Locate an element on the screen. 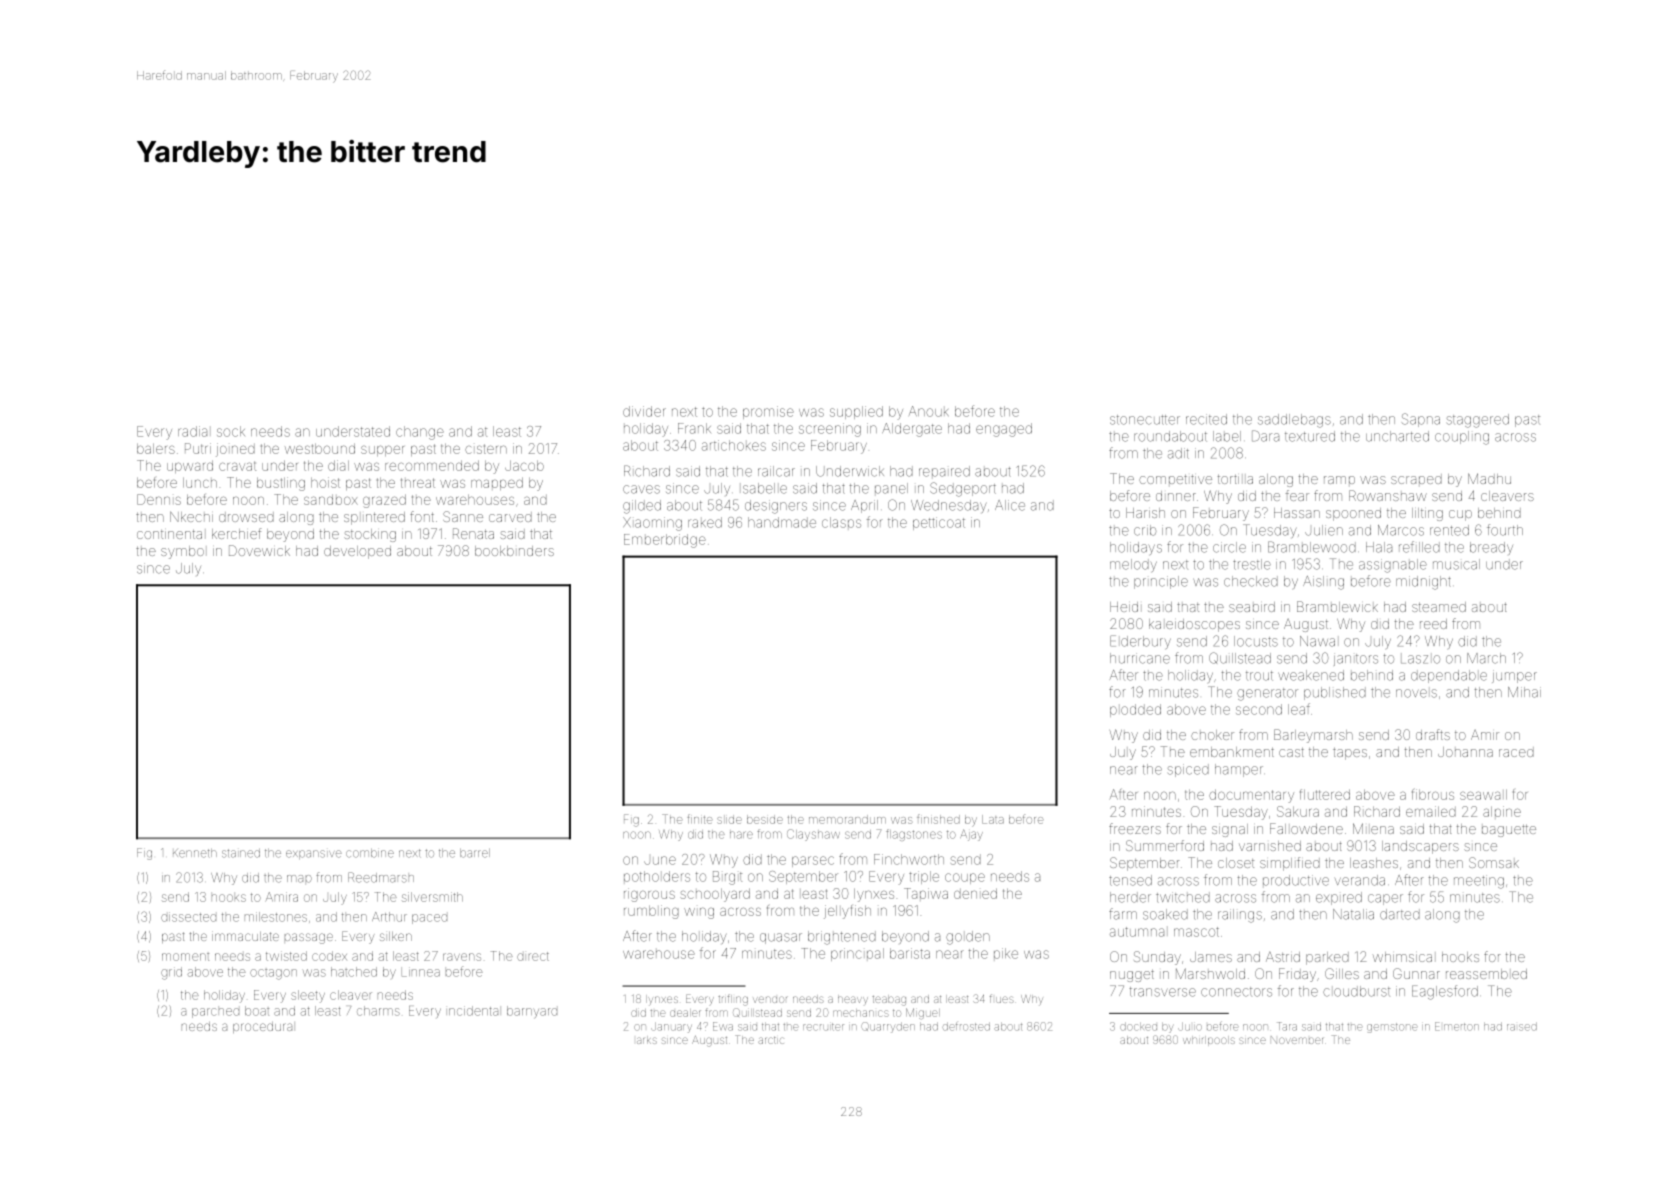  staggered is located at coordinates (1478, 421).
